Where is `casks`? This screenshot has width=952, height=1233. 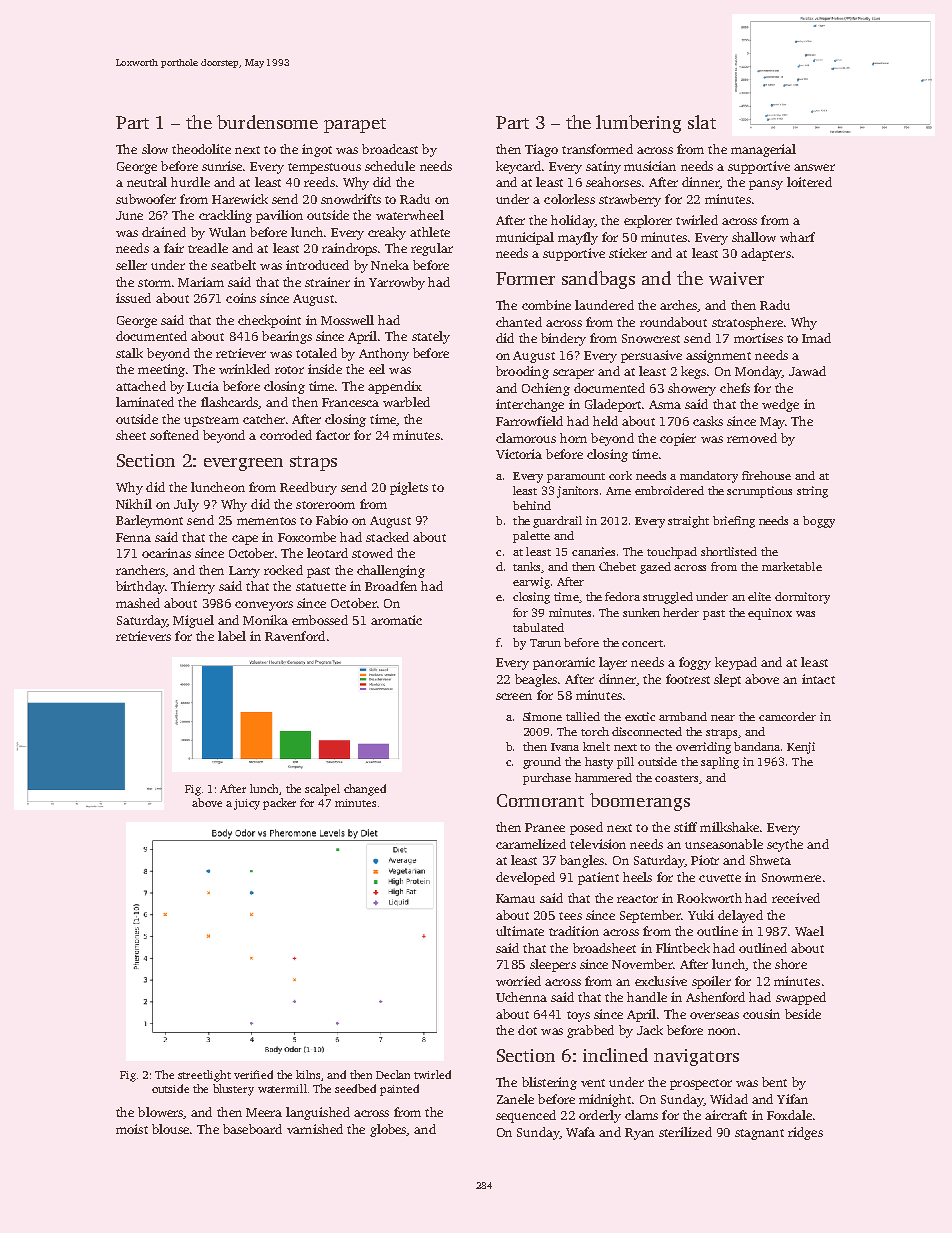
casks is located at coordinates (708, 421).
